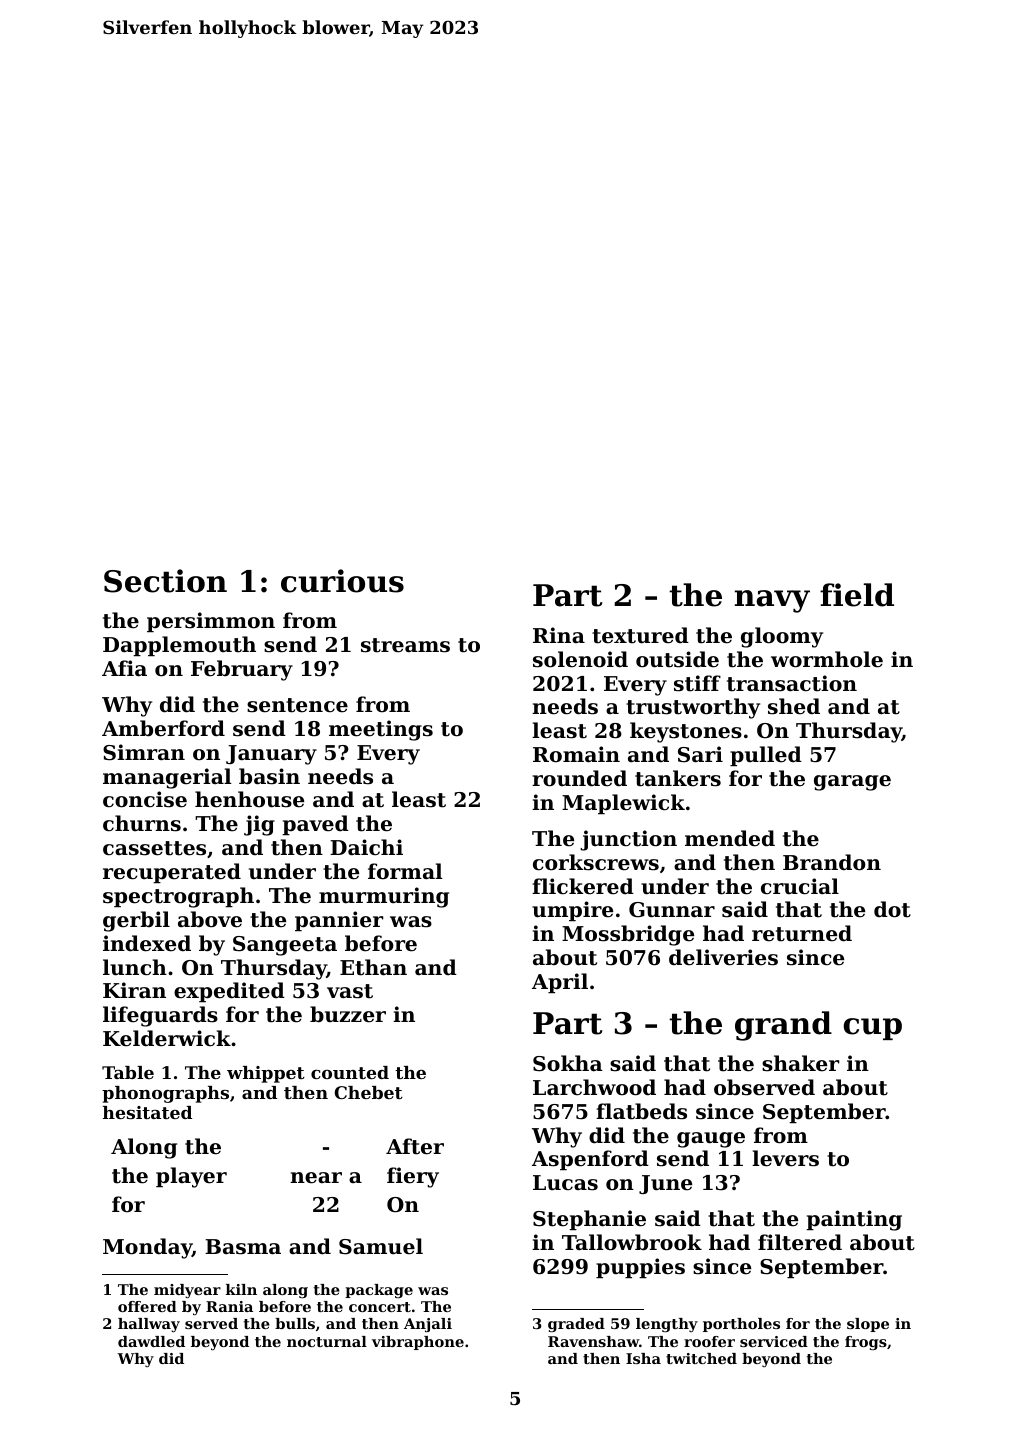 The width and height of the screenshot is (1018, 1446). I want to click on dawdled, so click(151, 1341).
